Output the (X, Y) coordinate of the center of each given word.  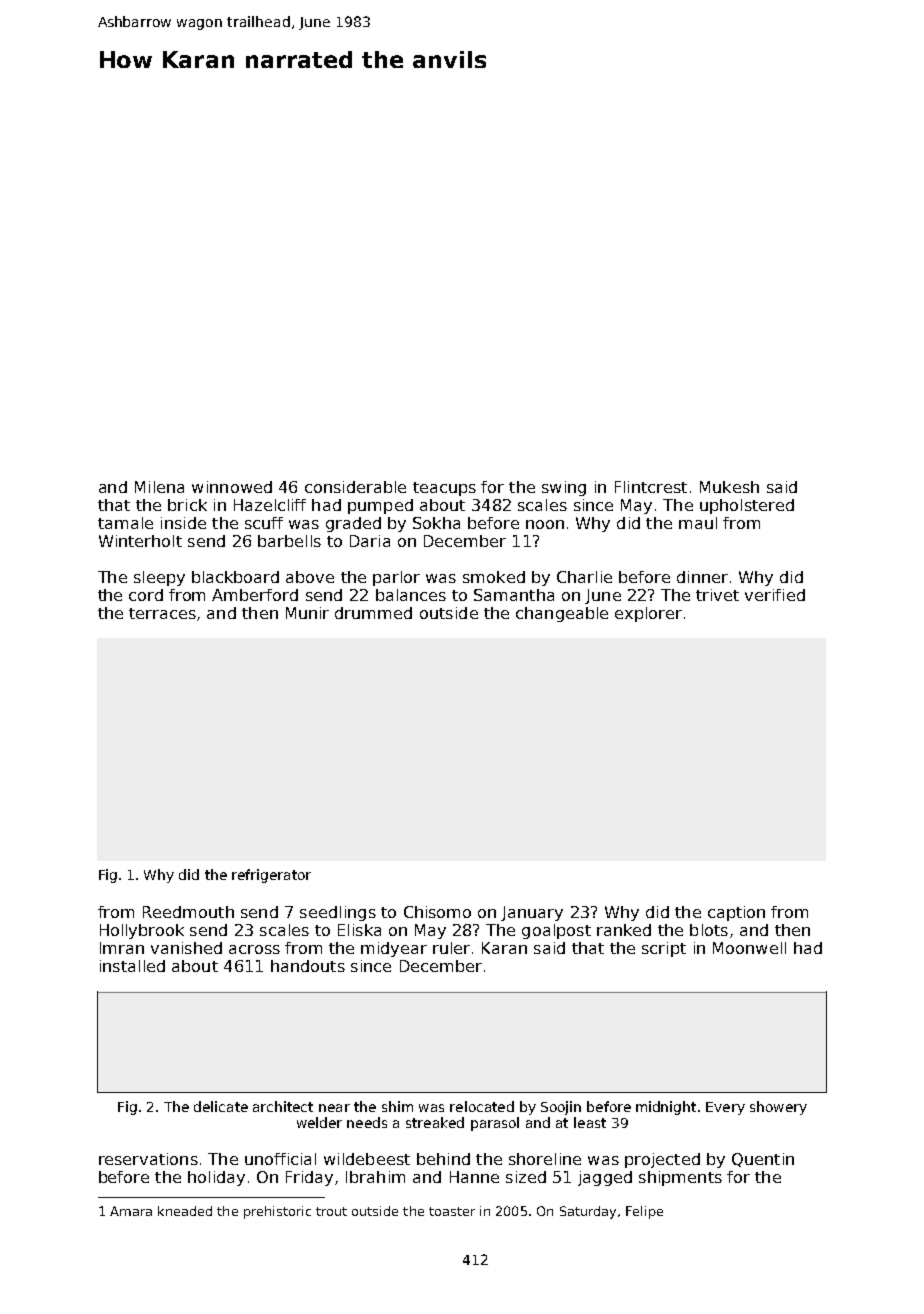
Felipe (644, 1212)
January (532, 913)
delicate (221, 1106)
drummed (373, 613)
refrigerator (271, 876)
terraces (162, 613)
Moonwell (749, 948)
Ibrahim (375, 1177)
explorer (648, 614)
